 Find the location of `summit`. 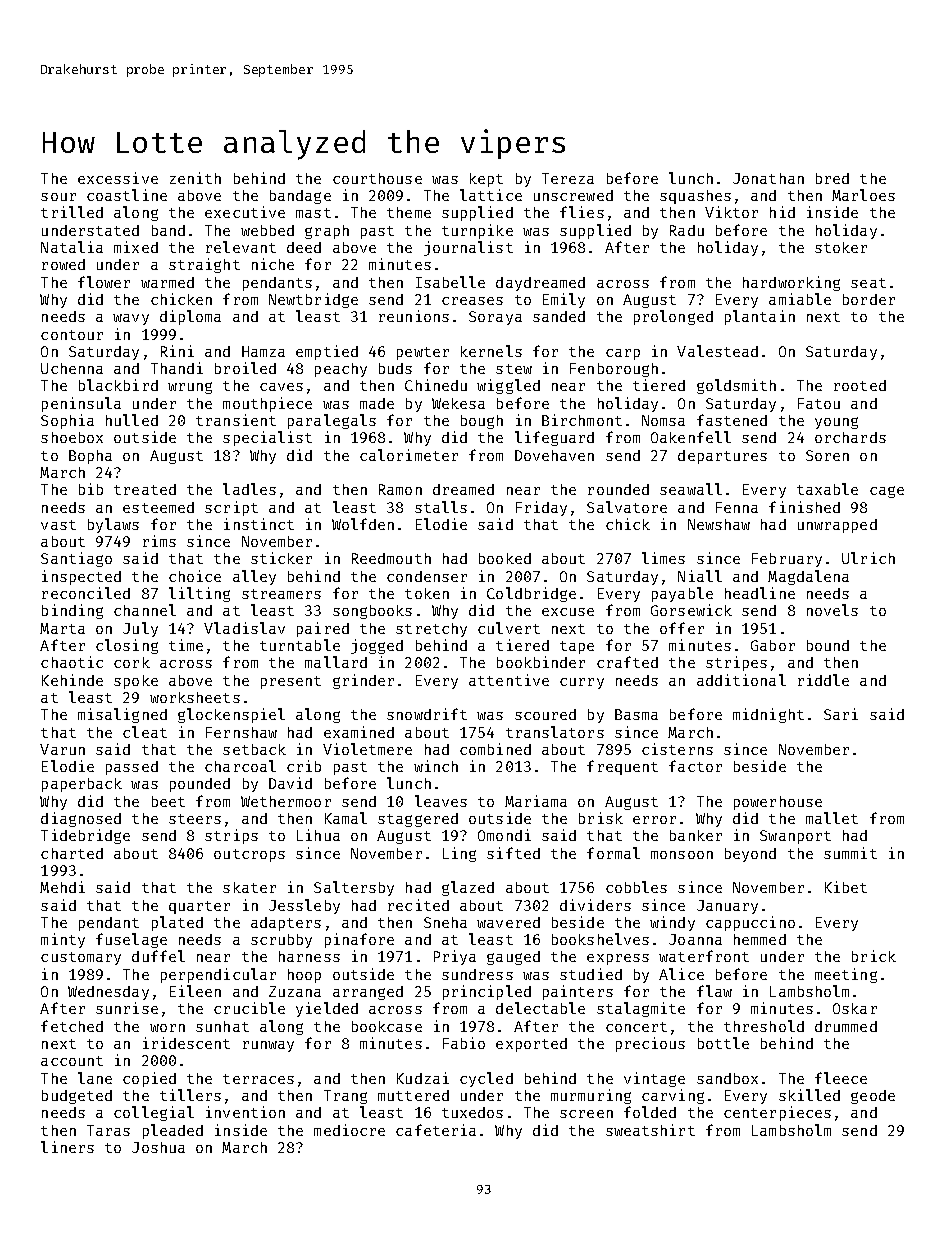

summit is located at coordinates (850, 853).
